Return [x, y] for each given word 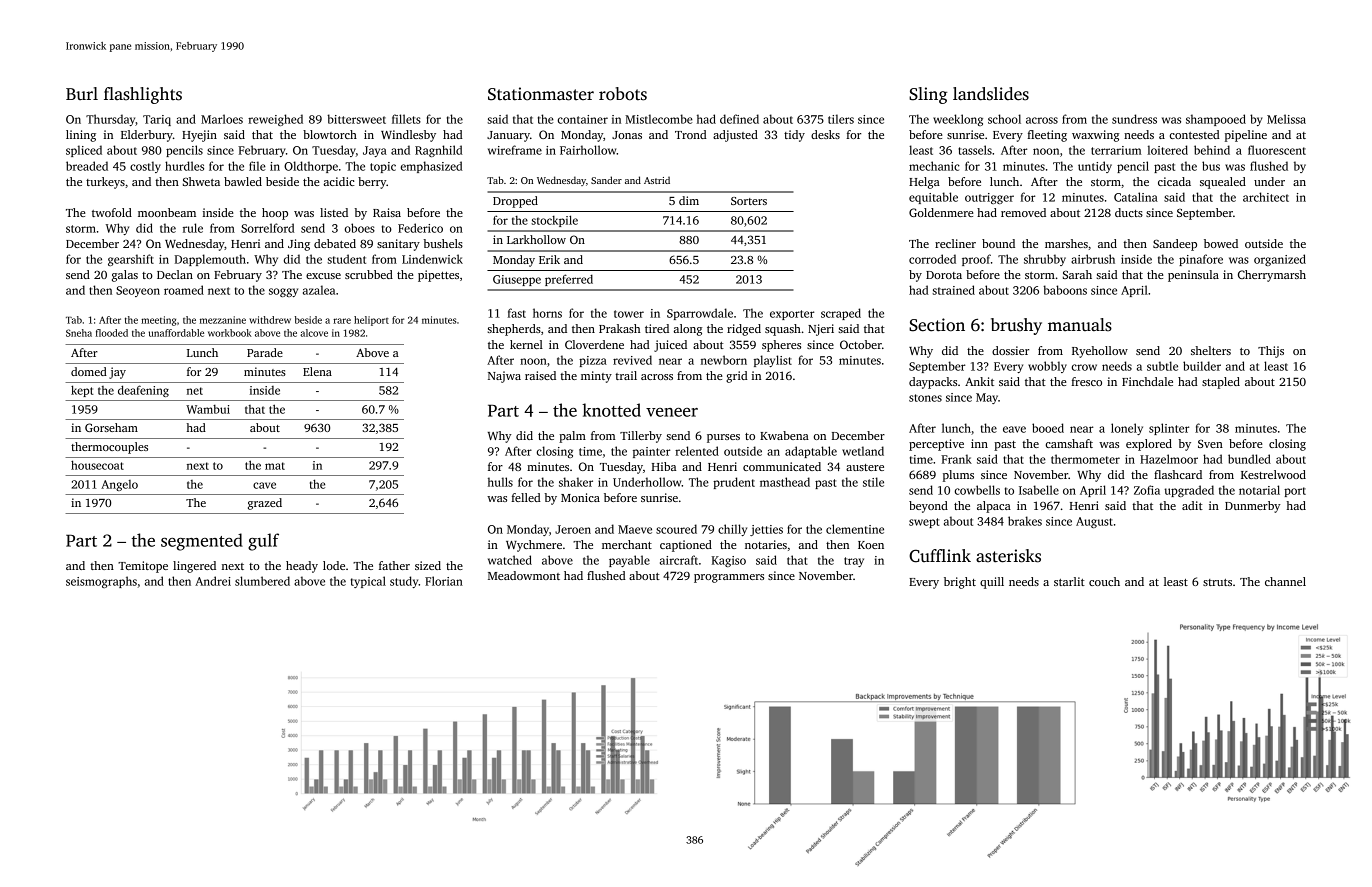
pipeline [1246, 136]
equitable [933, 198]
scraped [841, 314]
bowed [1221, 243]
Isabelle [1039, 490]
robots [623, 94]
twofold [112, 212]
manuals [1080, 325]
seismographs [101, 582]
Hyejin [199, 136]
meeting [158, 321]
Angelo [119, 485]
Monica [580, 497]
